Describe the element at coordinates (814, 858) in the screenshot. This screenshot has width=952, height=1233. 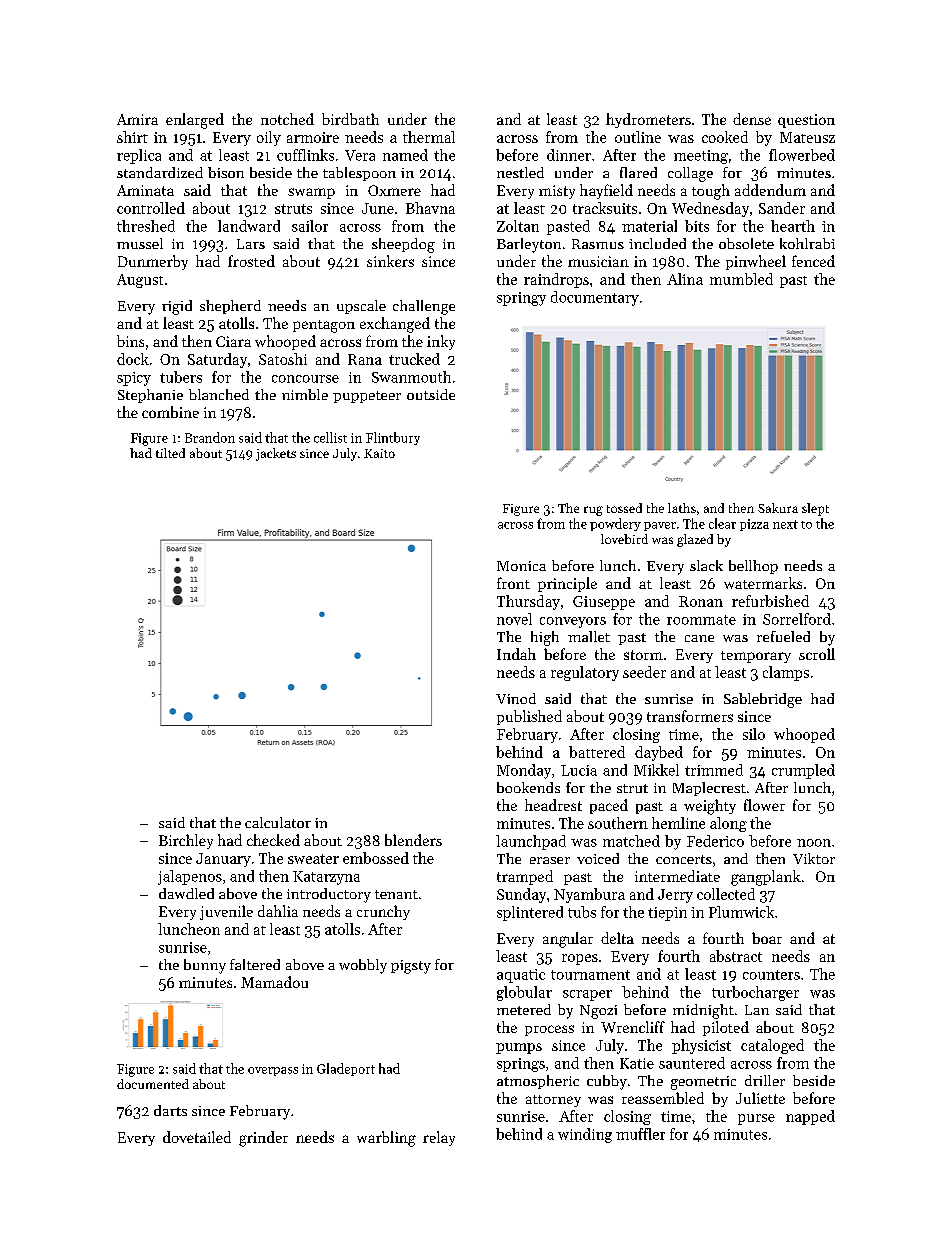
I see `Viktor` at that location.
